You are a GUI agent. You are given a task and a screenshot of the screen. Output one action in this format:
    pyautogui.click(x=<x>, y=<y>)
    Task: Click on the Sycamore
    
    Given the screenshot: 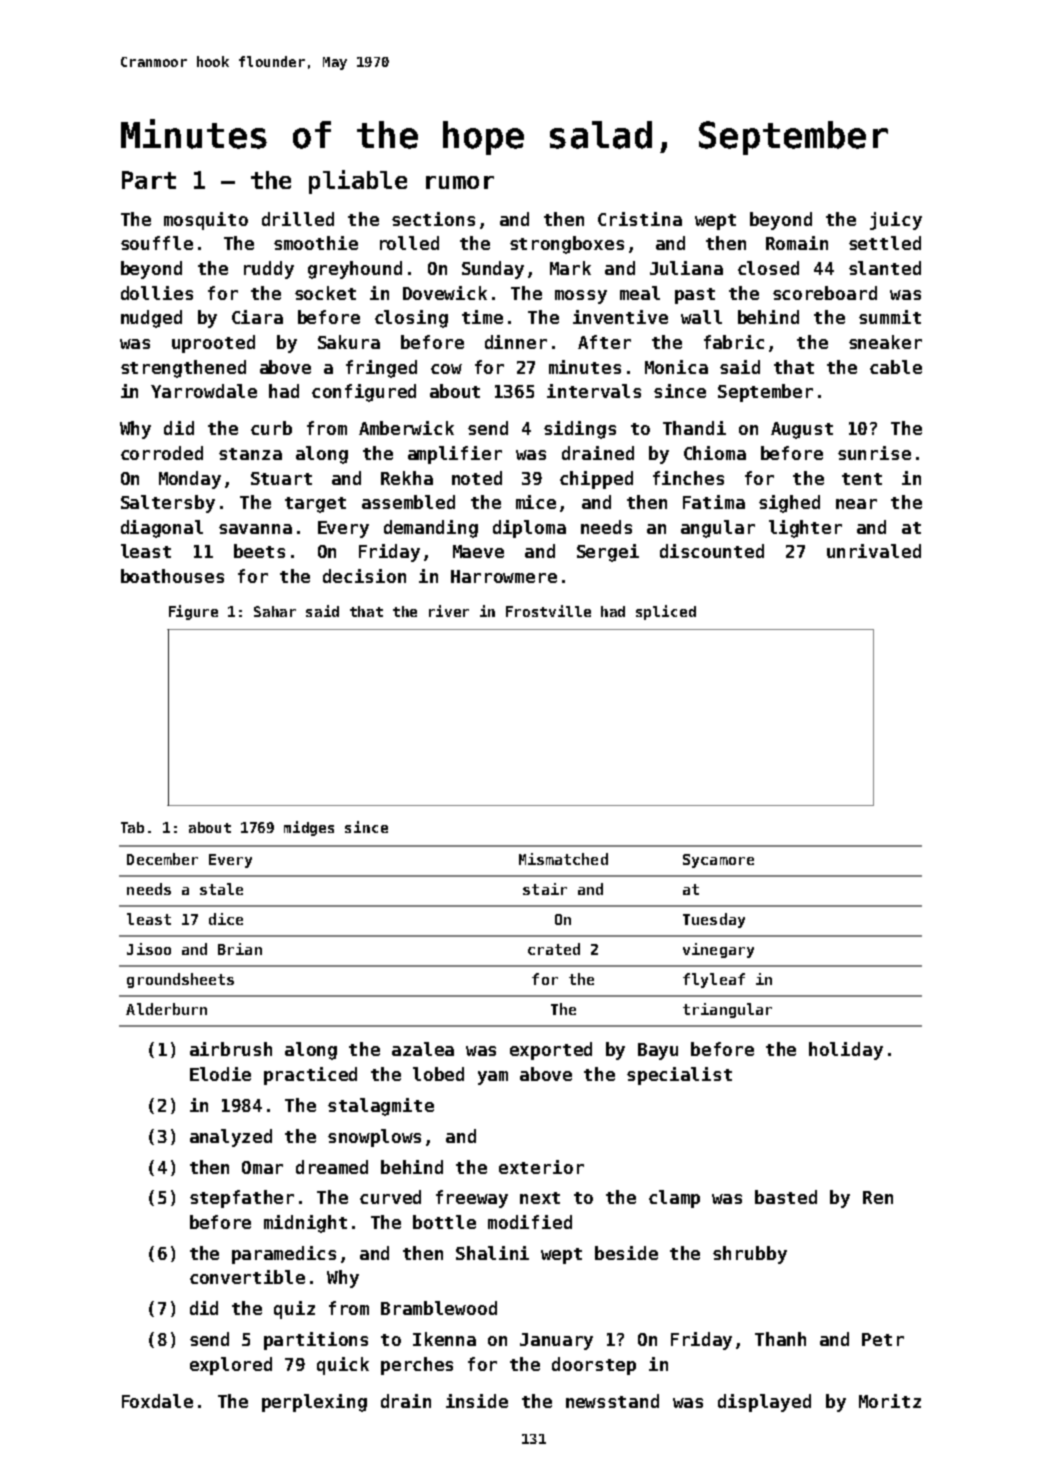 What is the action you would take?
    pyautogui.click(x=718, y=861)
